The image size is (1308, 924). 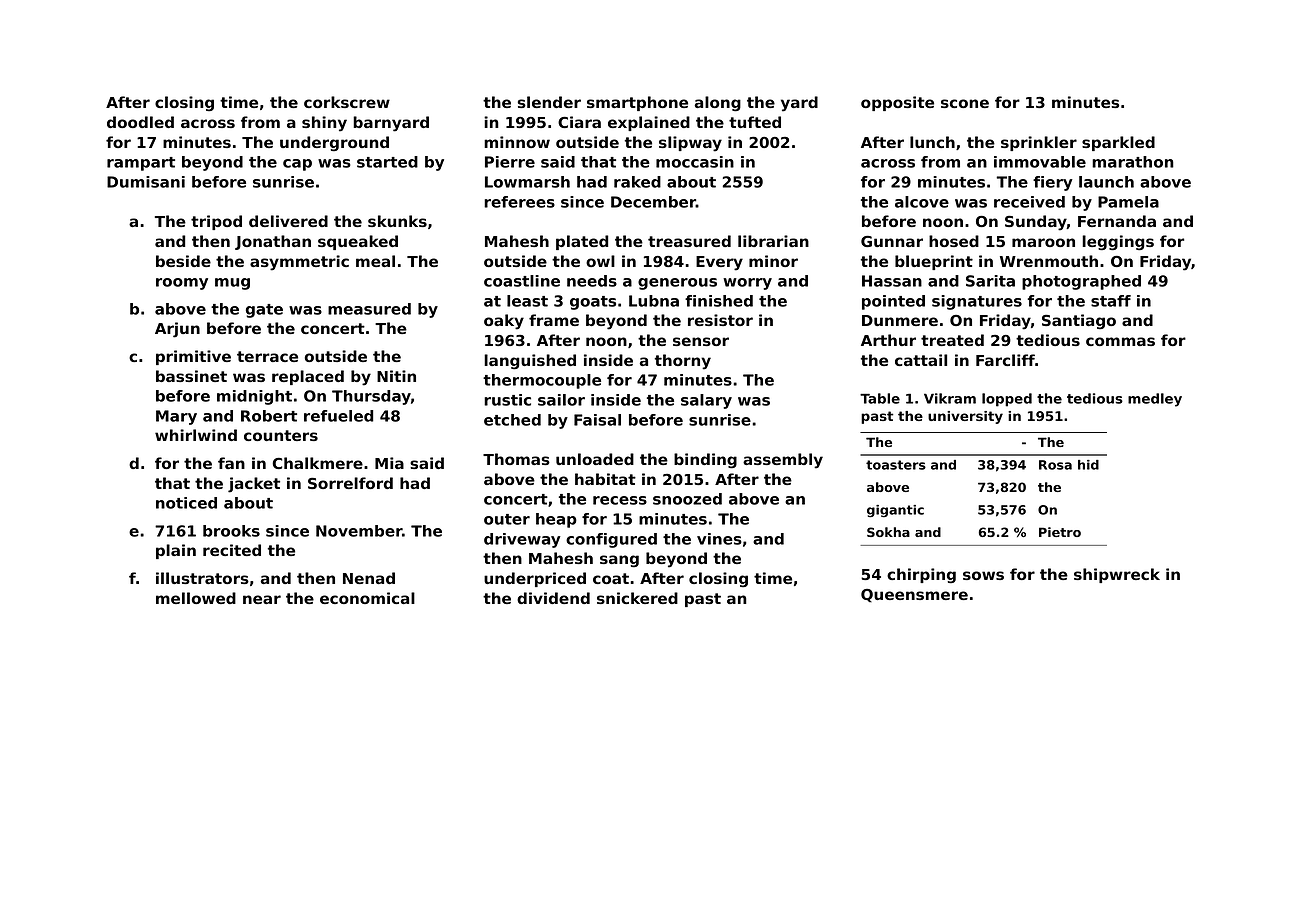 I want to click on binding, so click(x=705, y=461).
